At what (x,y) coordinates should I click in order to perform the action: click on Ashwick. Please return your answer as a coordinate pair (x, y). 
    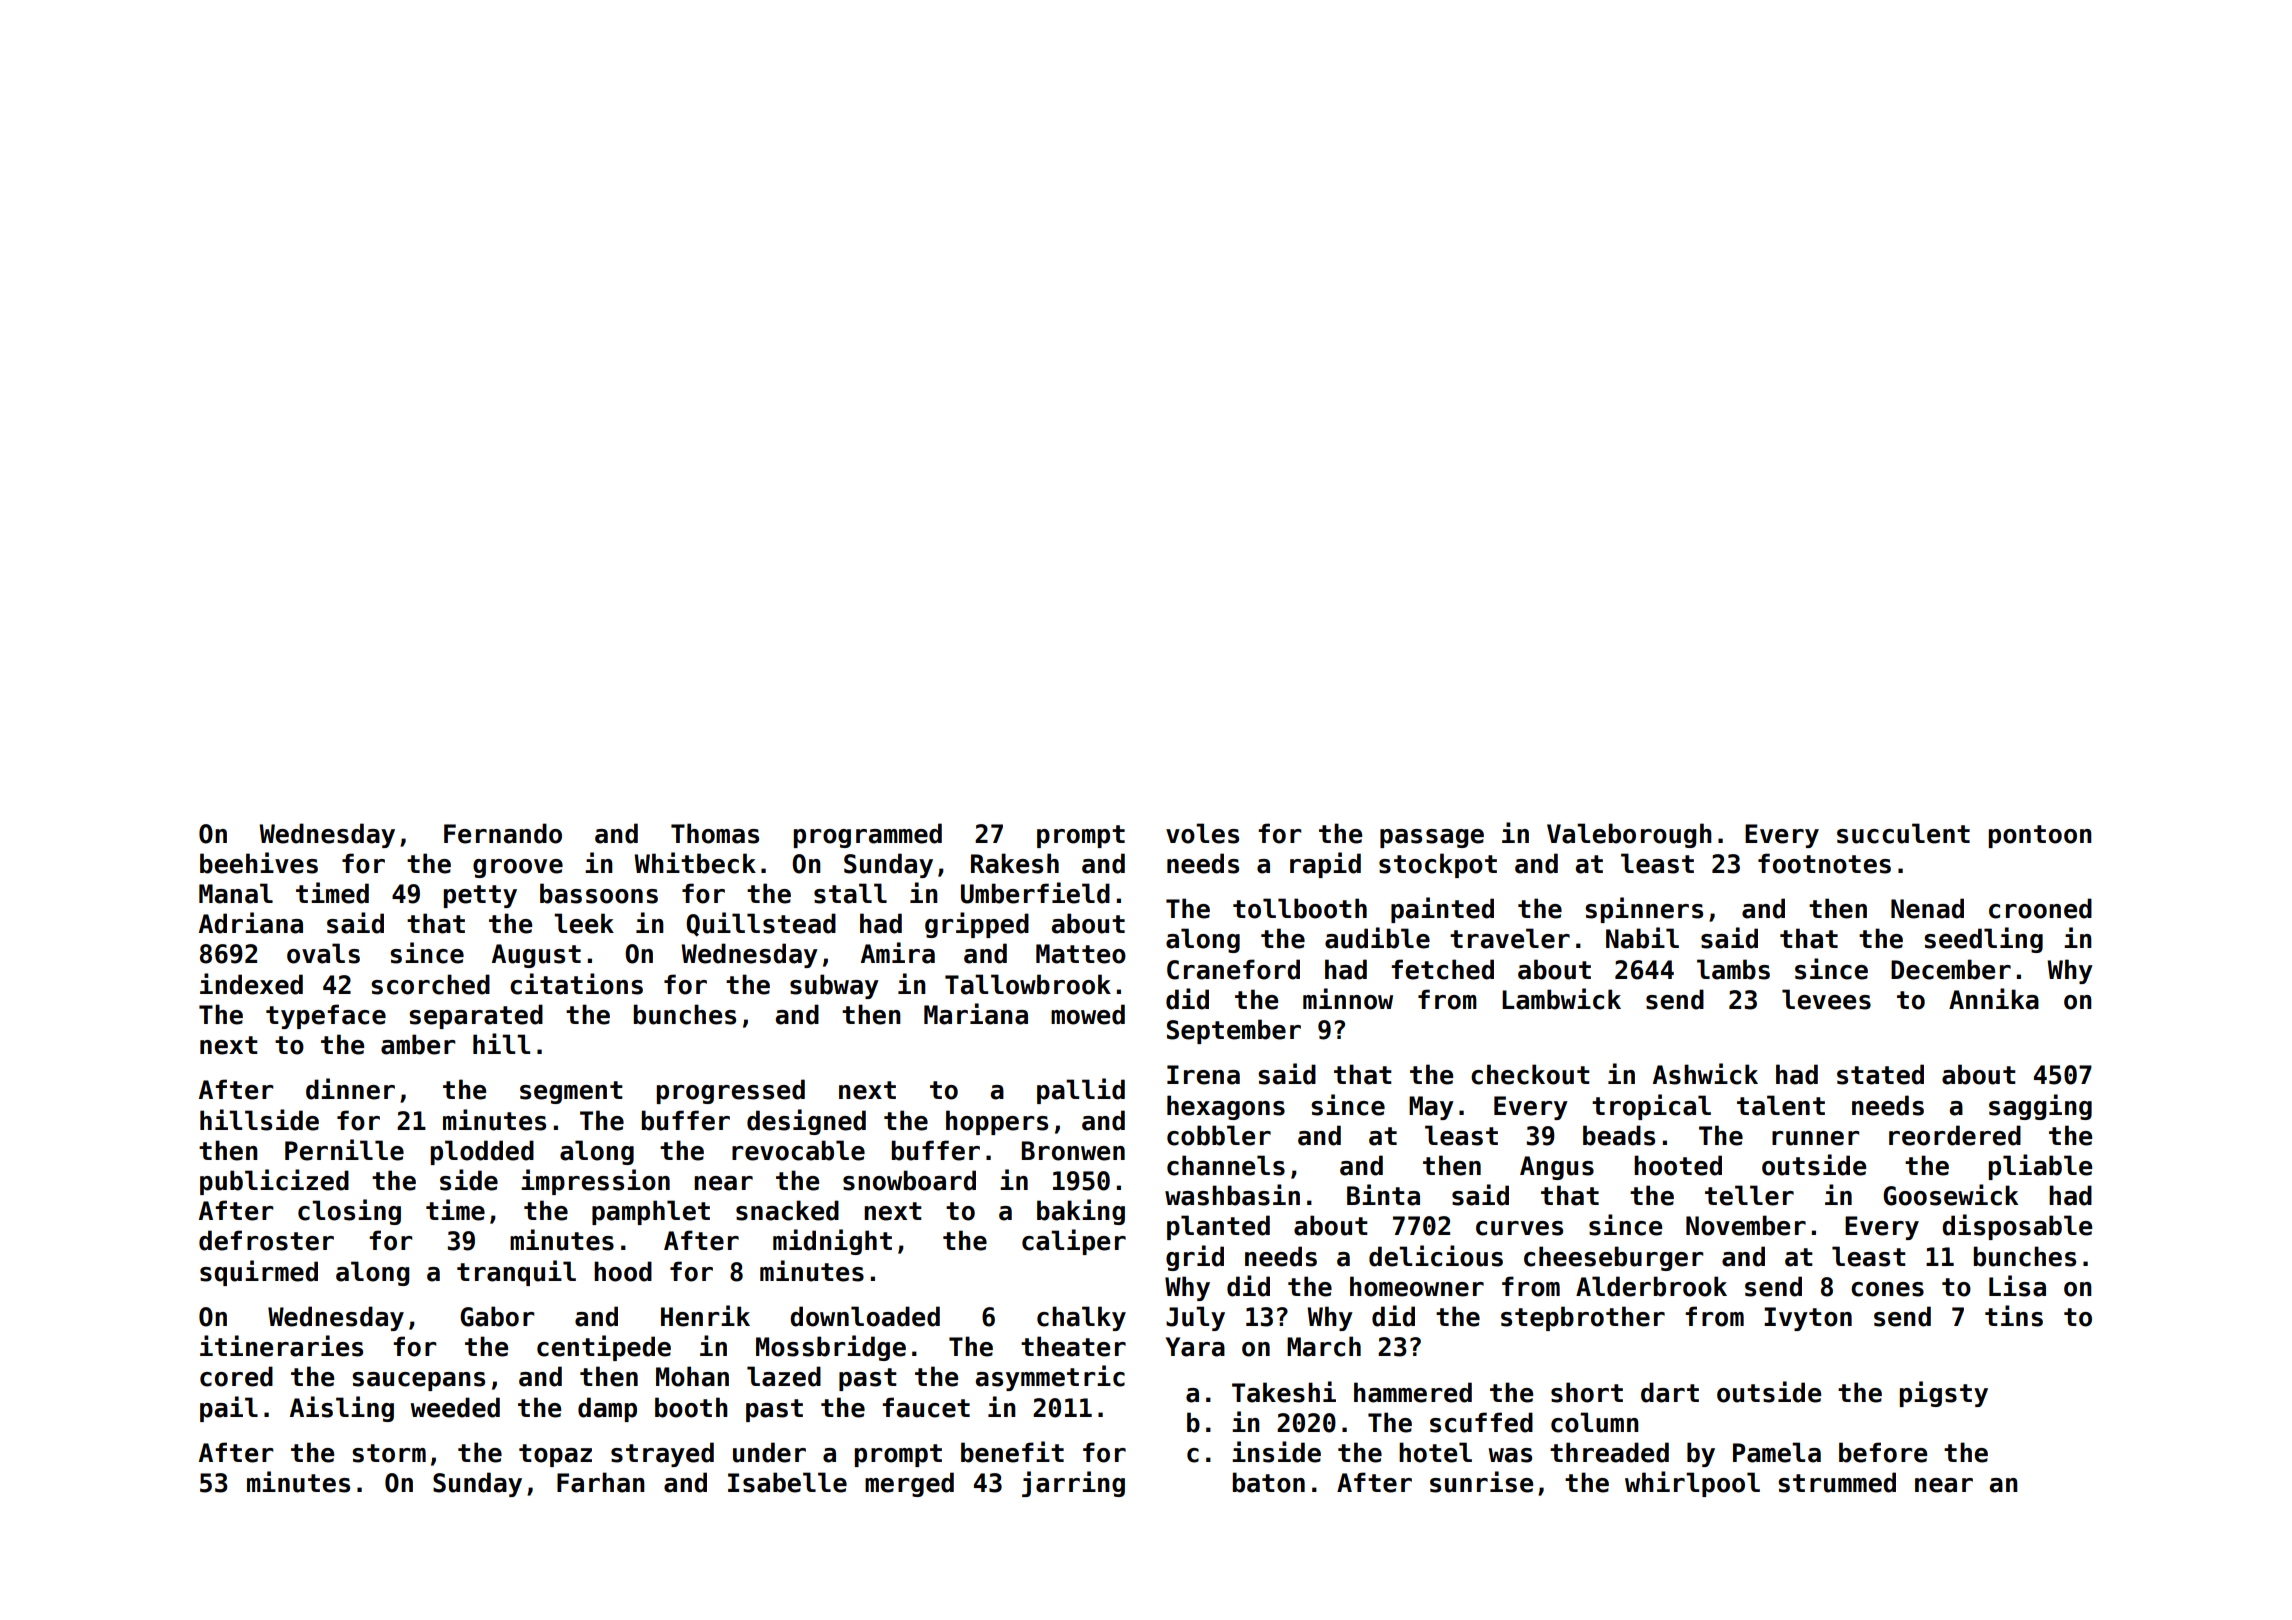
    Looking at the image, I should click on (1705, 1074).
